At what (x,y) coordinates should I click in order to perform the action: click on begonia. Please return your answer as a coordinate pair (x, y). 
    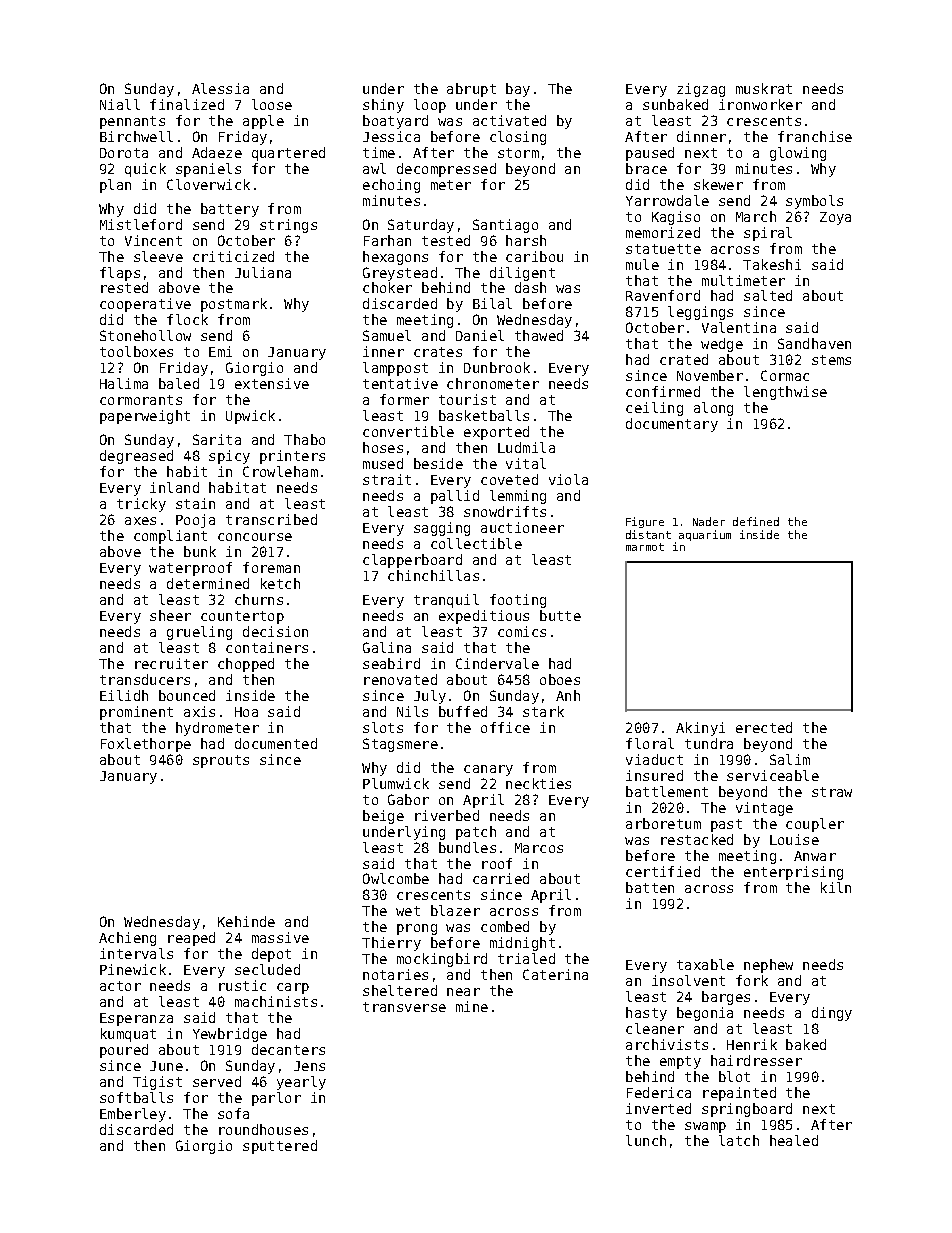
    Looking at the image, I should click on (705, 1014).
